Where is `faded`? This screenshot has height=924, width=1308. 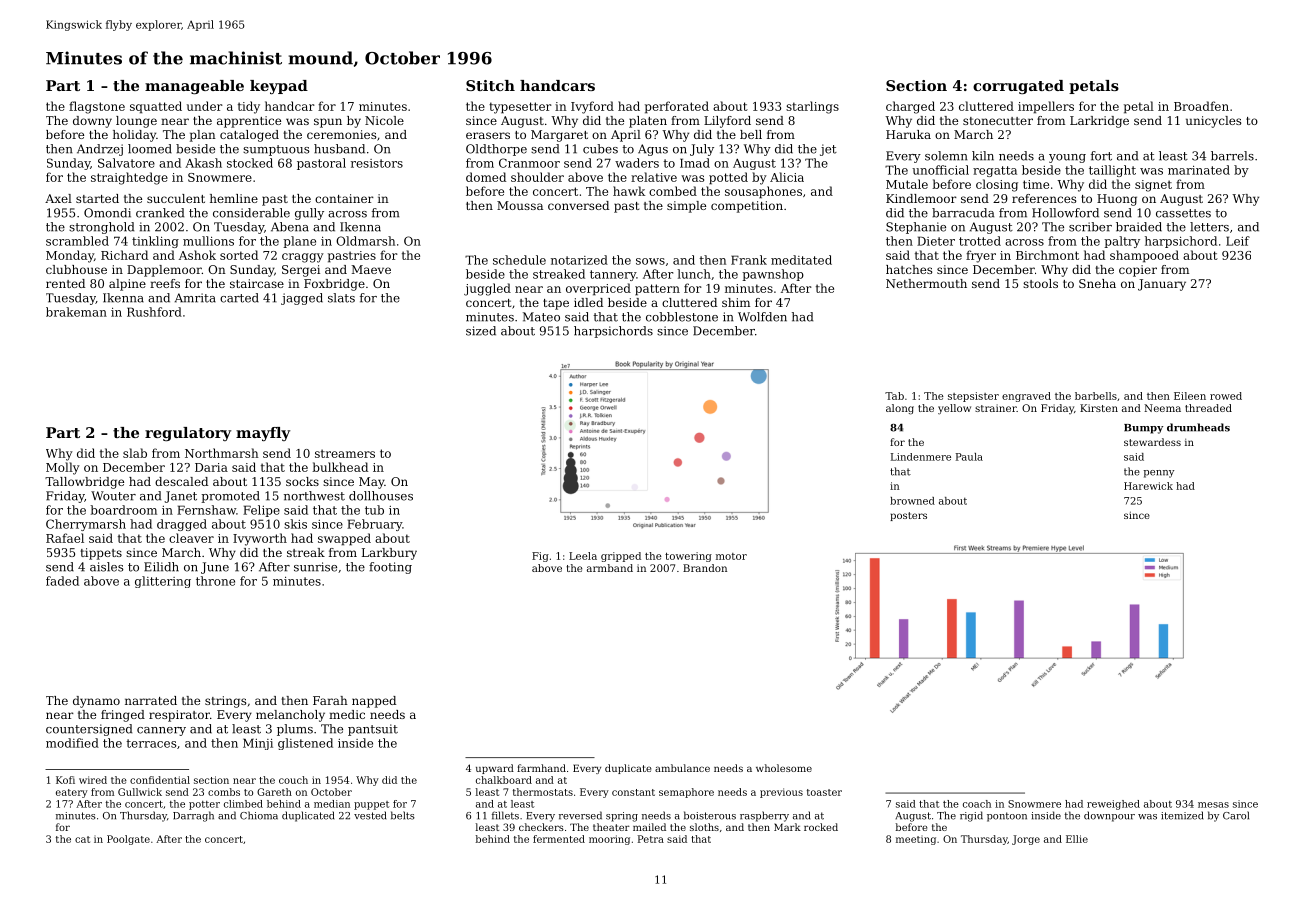
faded is located at coordinates (62, 581).
